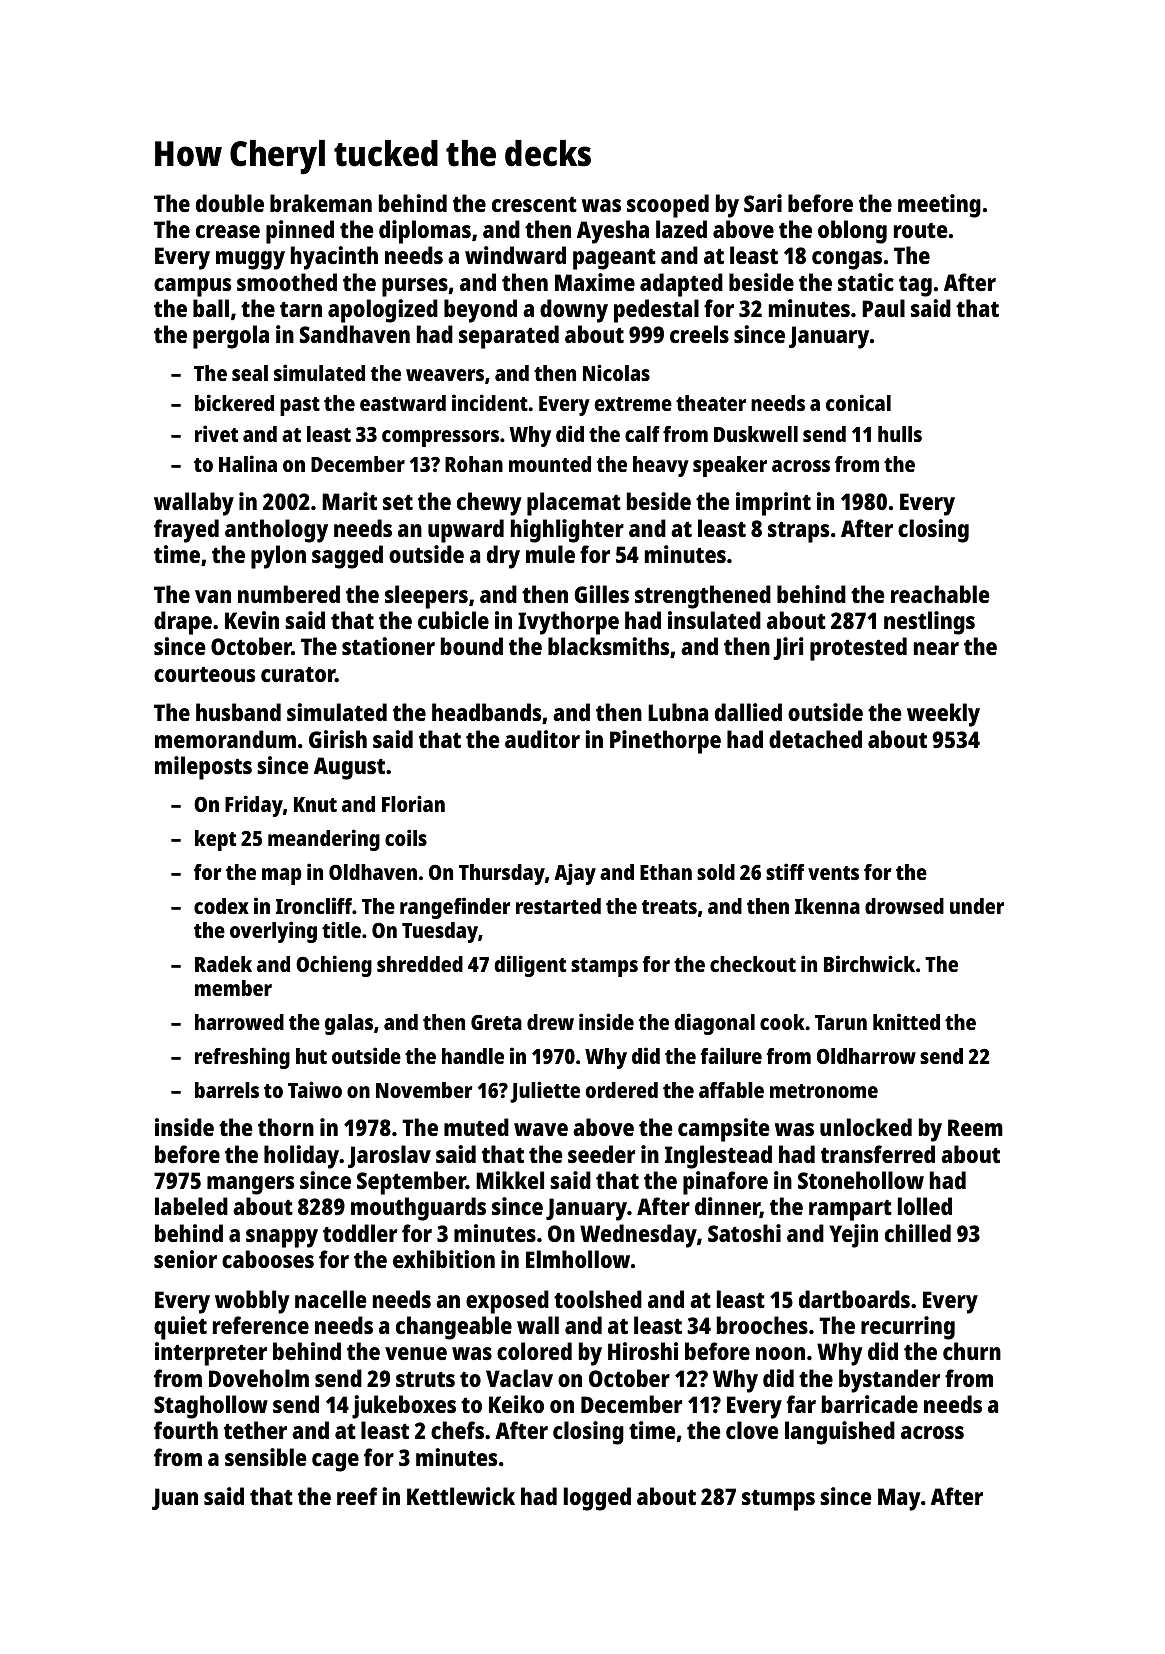 This document has width=1165, height=1654. Describe the element at coordinates (191, 1206) in the document. I see `labeled` at that location.
